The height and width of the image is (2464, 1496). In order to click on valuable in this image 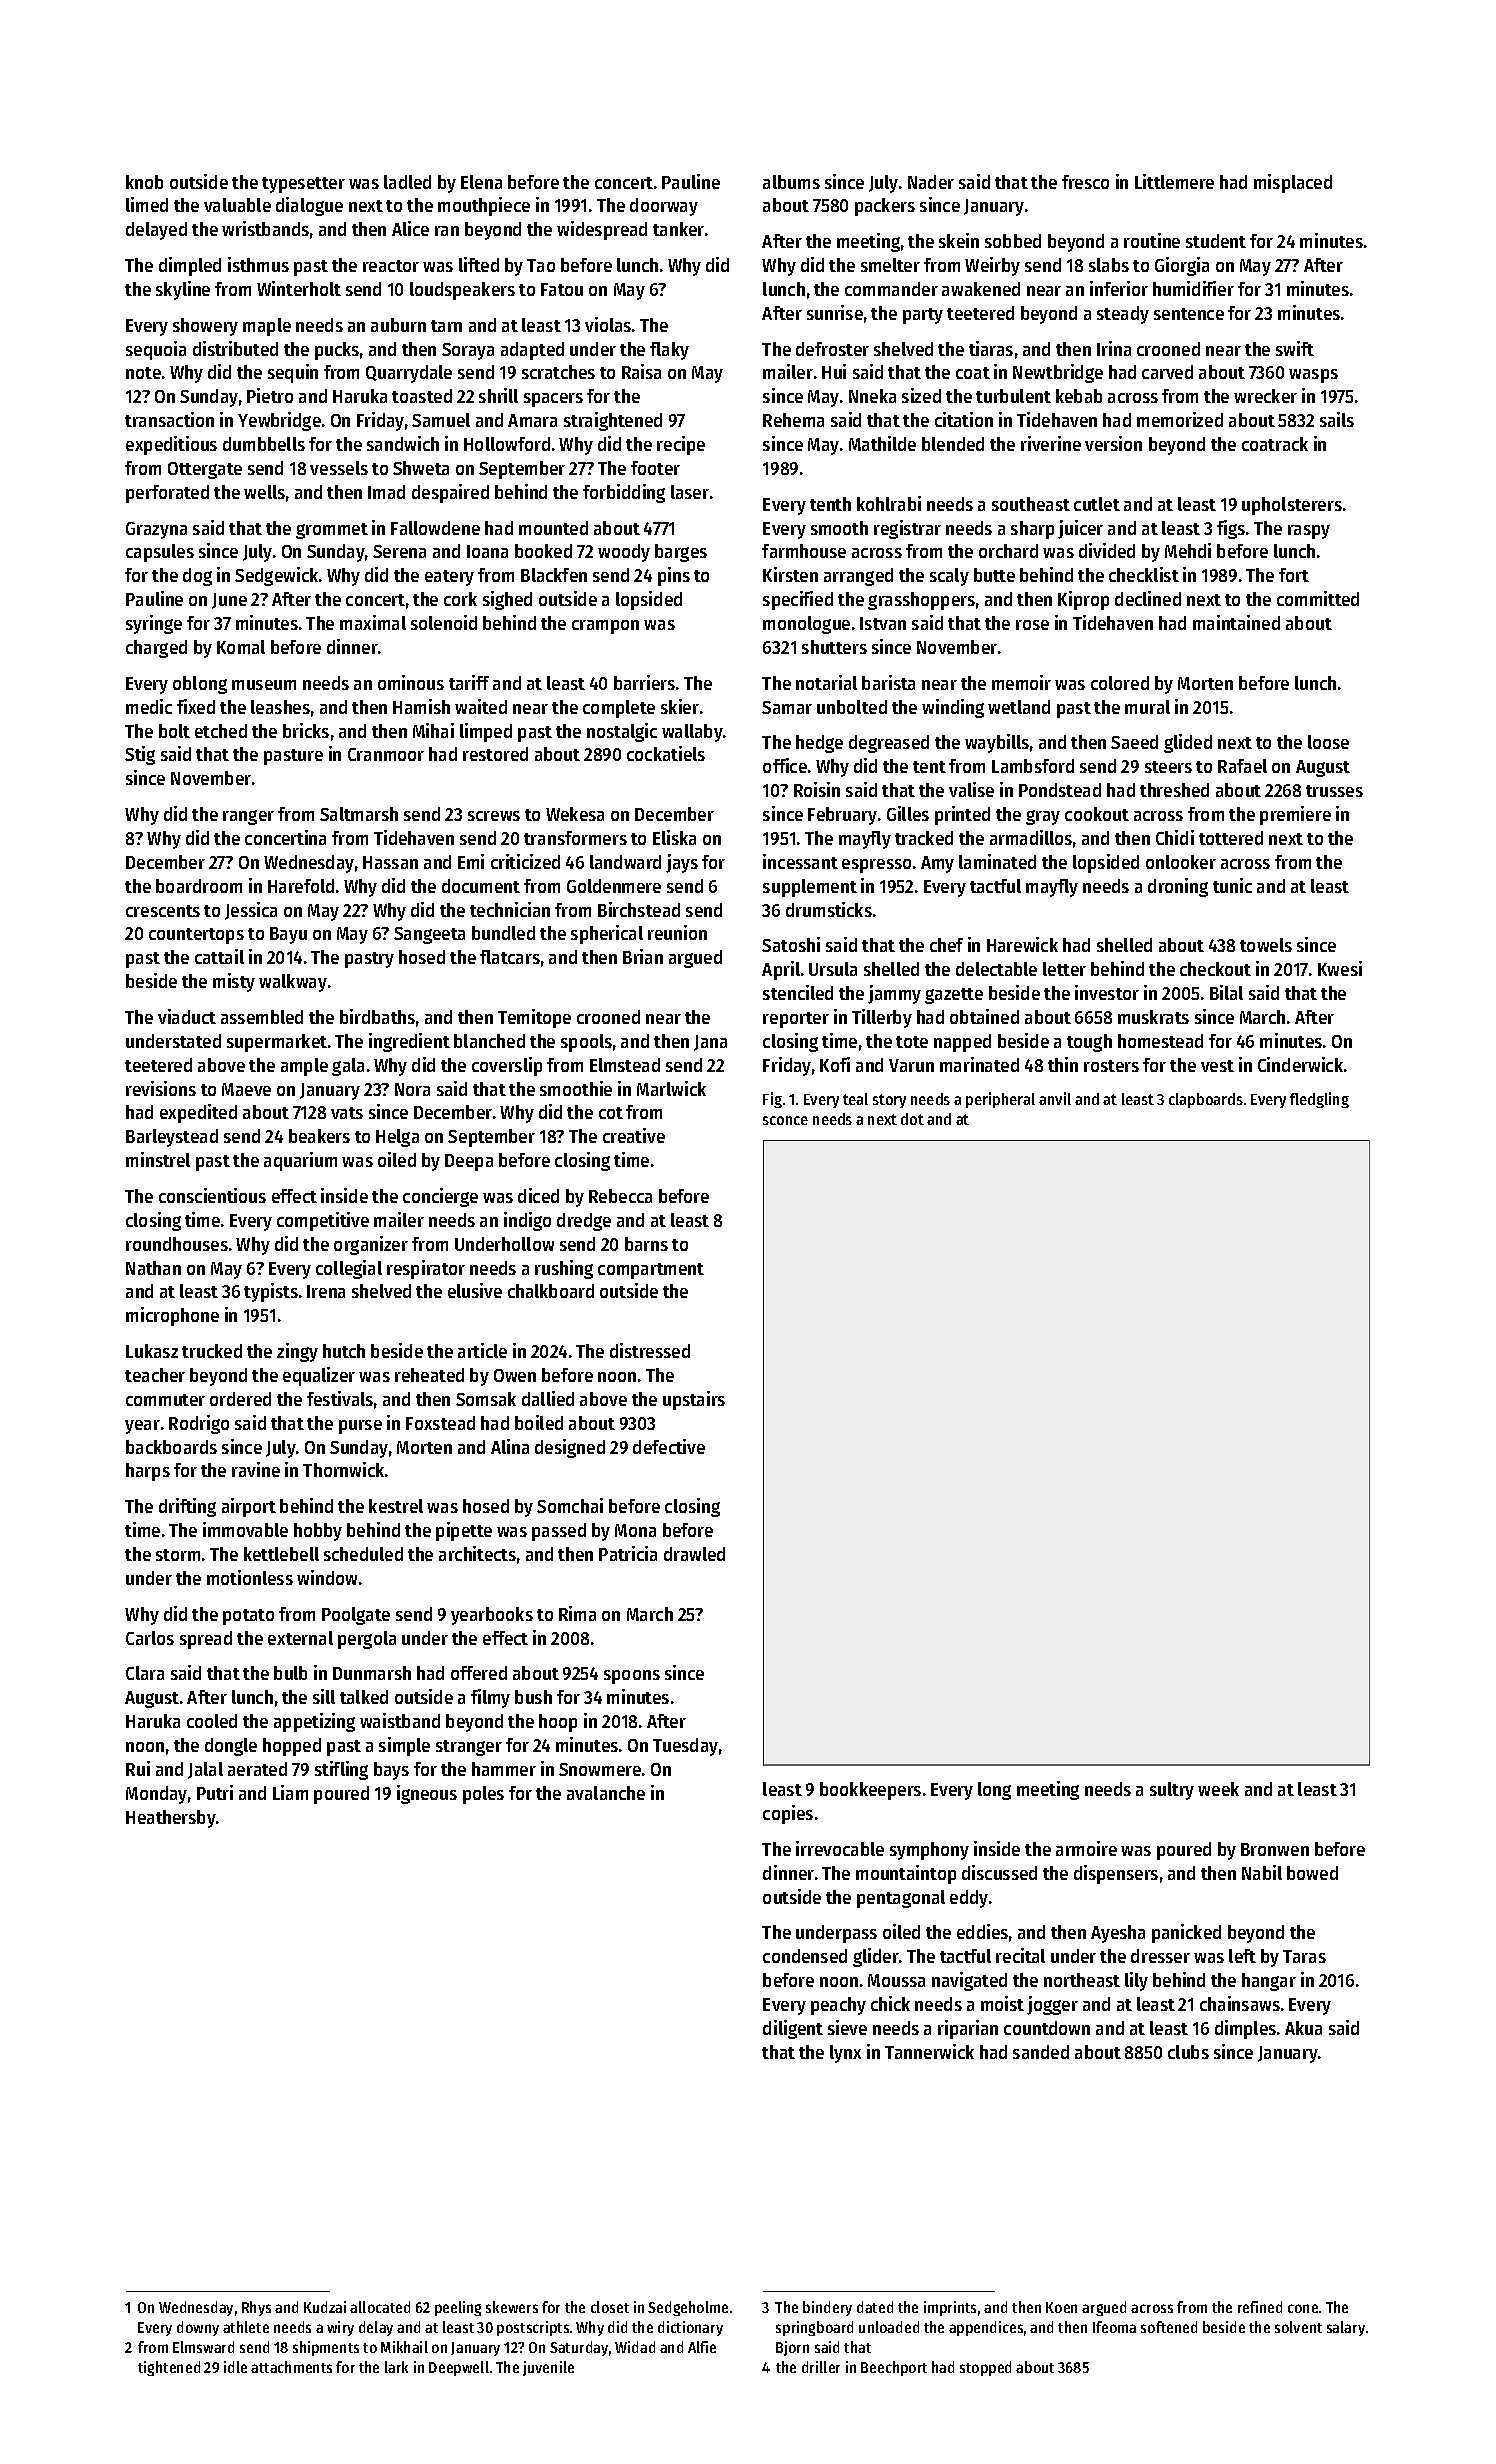, I will do `click(237, 205)`.
